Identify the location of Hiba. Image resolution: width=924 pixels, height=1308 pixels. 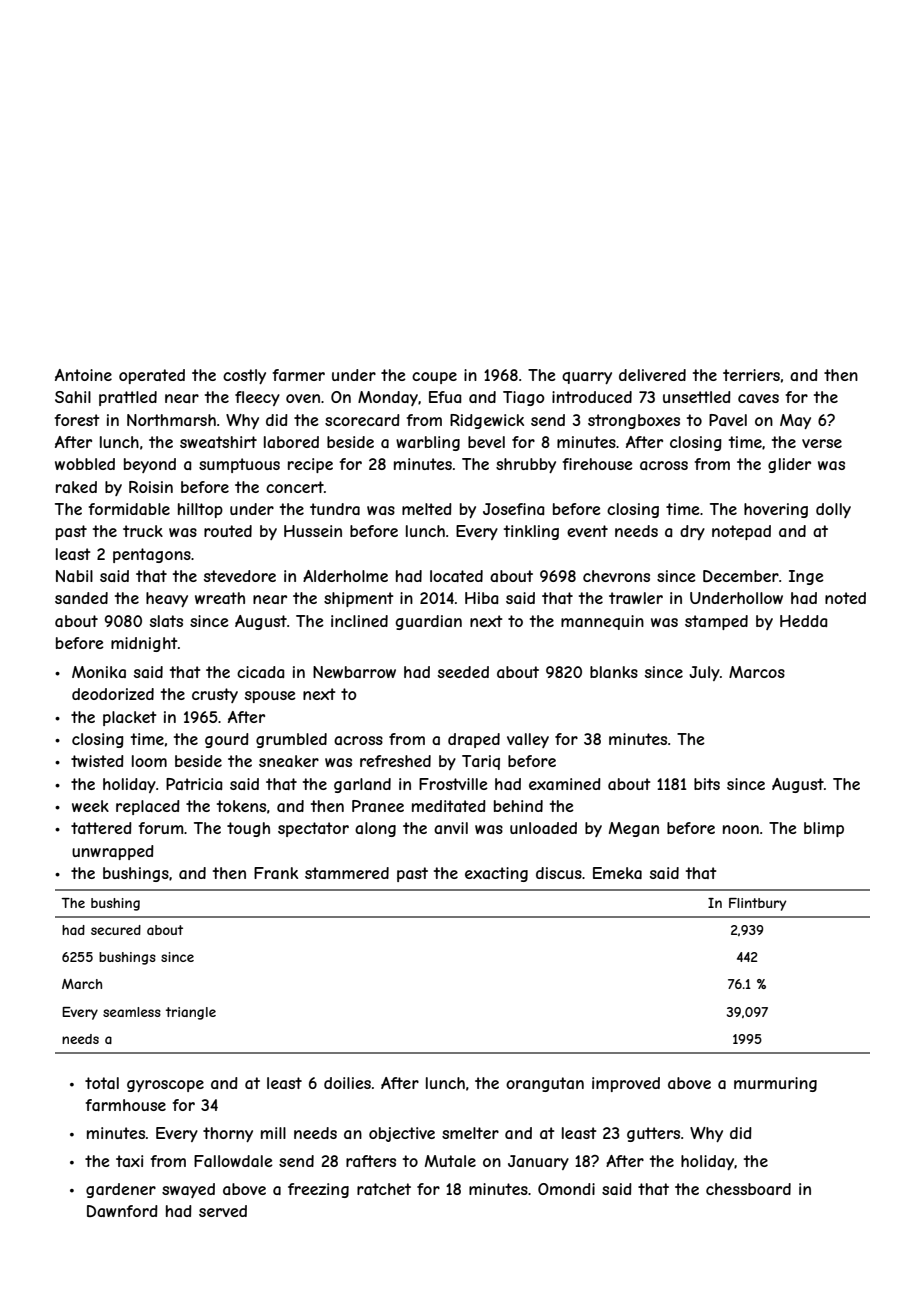
(481, 598).
